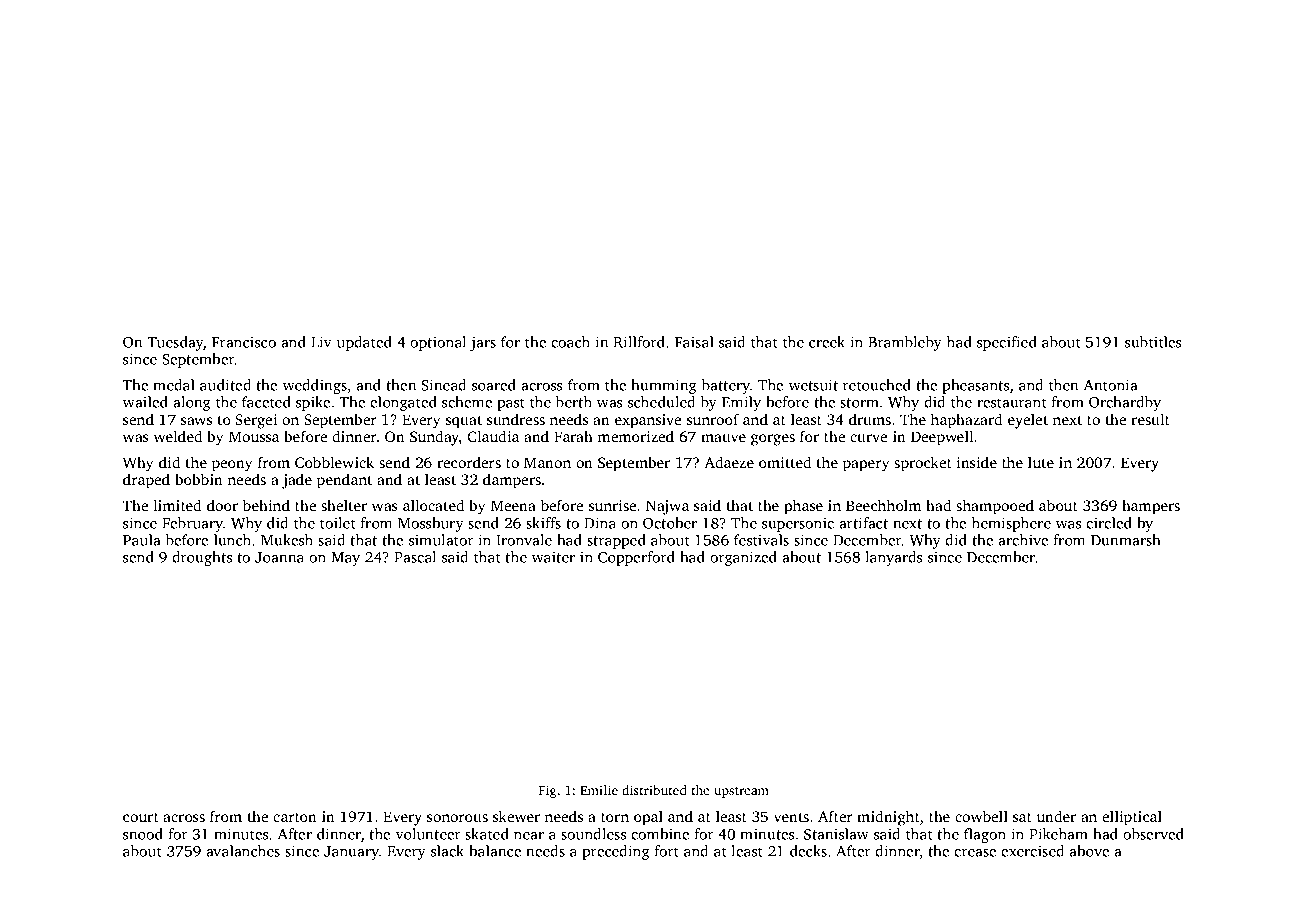 This document has height=924, width=1308. Describe the element at coordinates (742, 792) in the document. I see `upstream` at that location.
